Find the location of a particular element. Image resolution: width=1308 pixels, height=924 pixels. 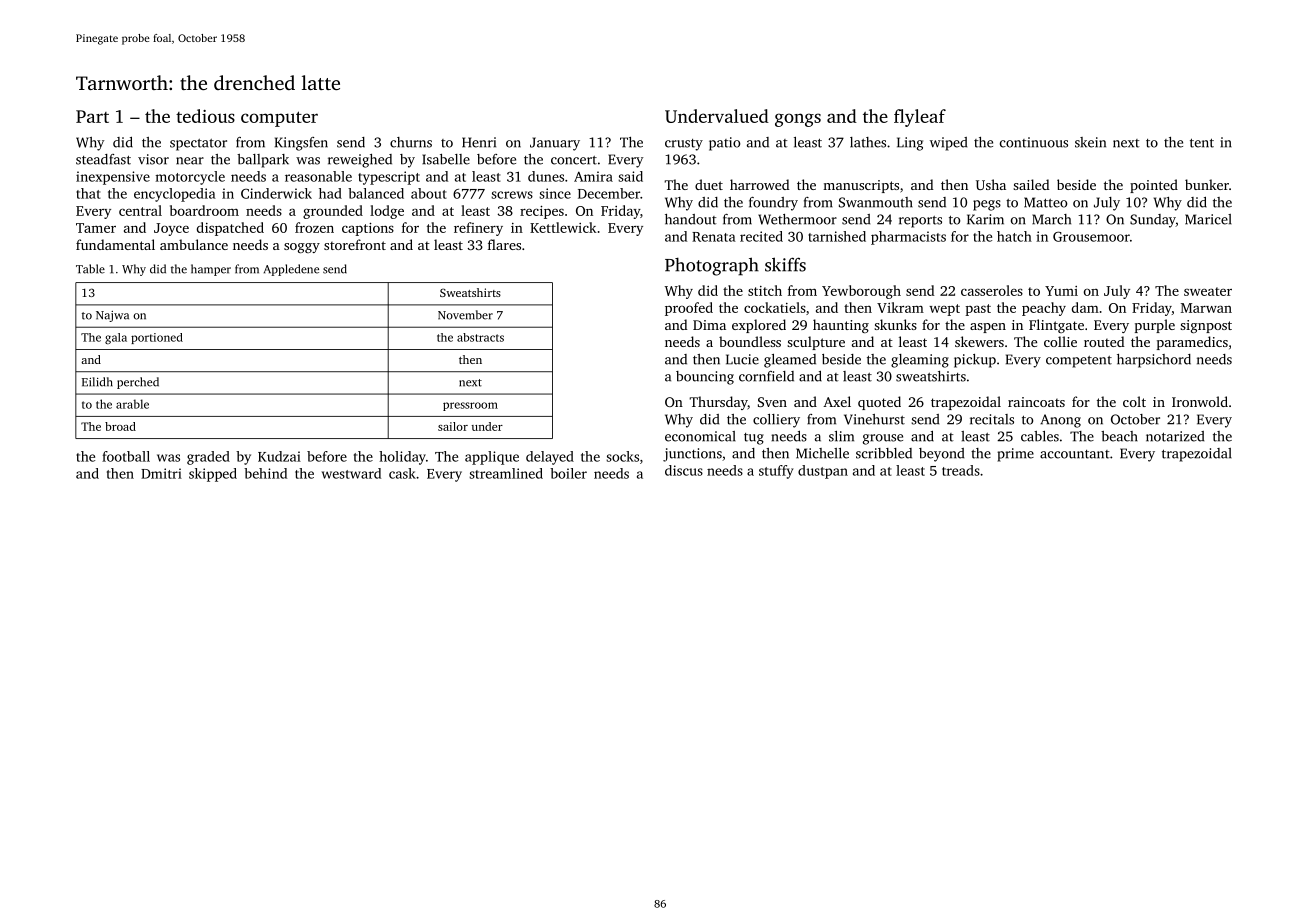

flyleaf is located at coordinates (920, 118).
